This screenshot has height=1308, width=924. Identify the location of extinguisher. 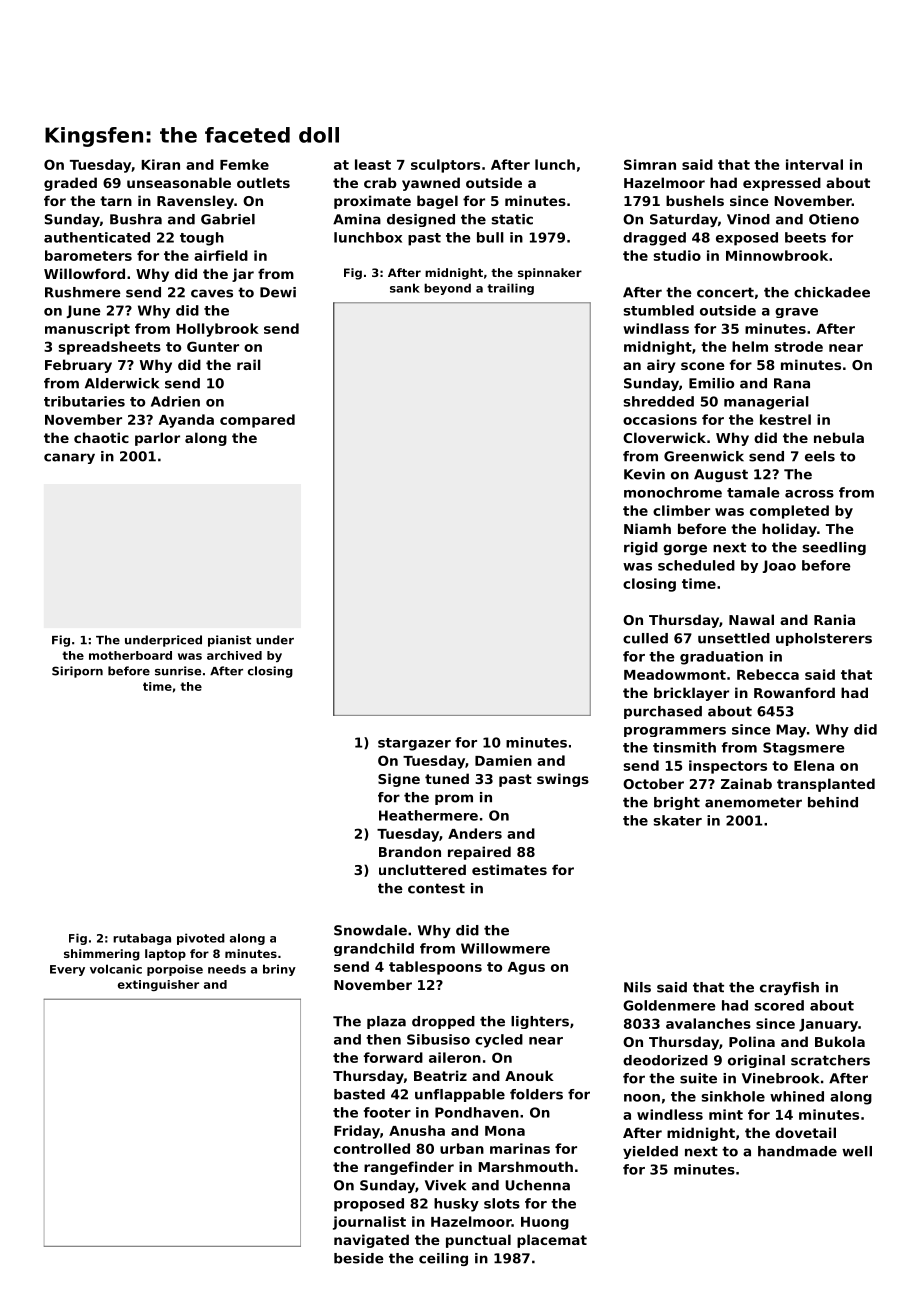
(158, 985).
